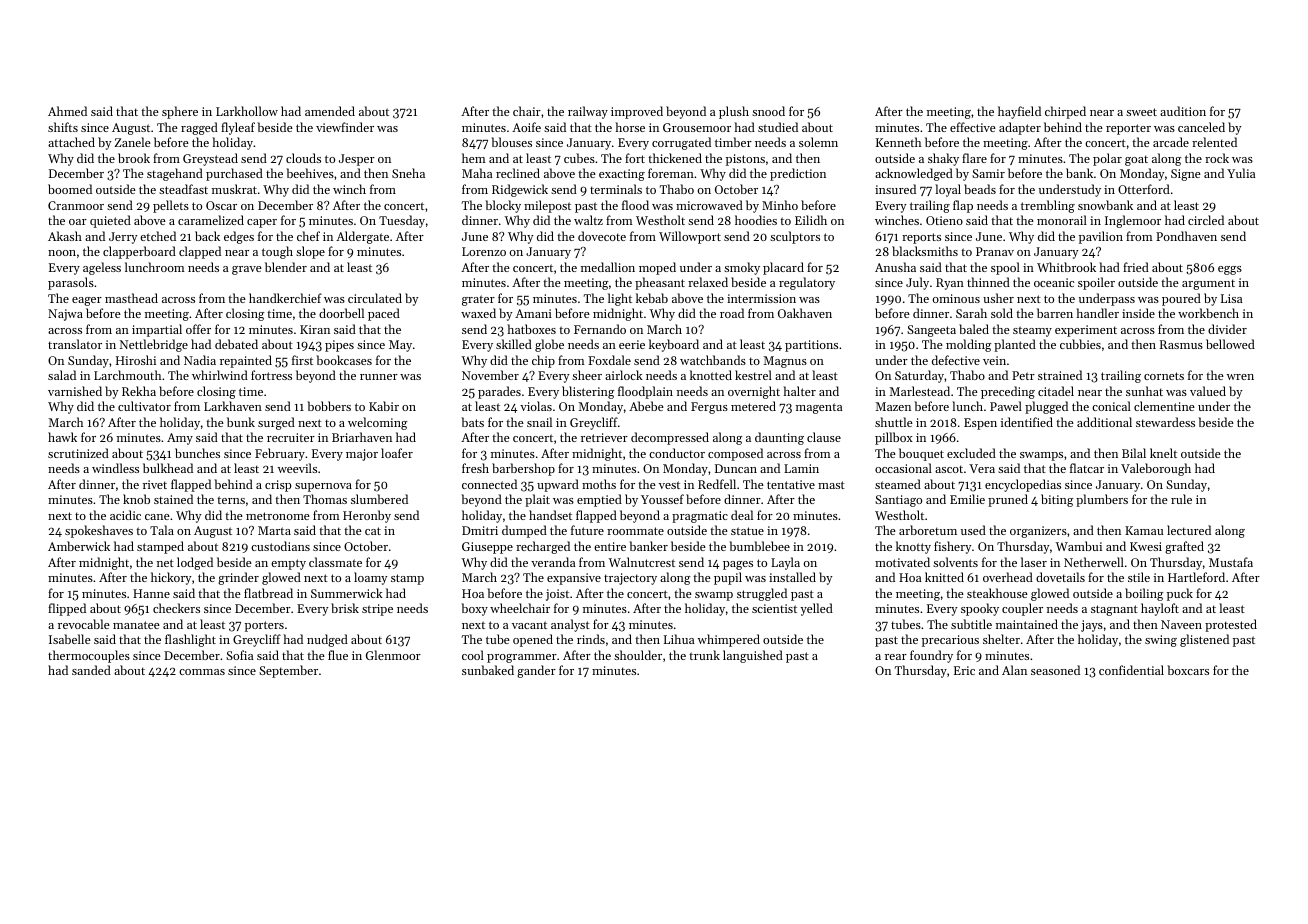 The height and width of the screenshot is (924, 1308). Describe the element at coordinates (78, 453) in the screenshot. I see `scrutinized` at that location.
